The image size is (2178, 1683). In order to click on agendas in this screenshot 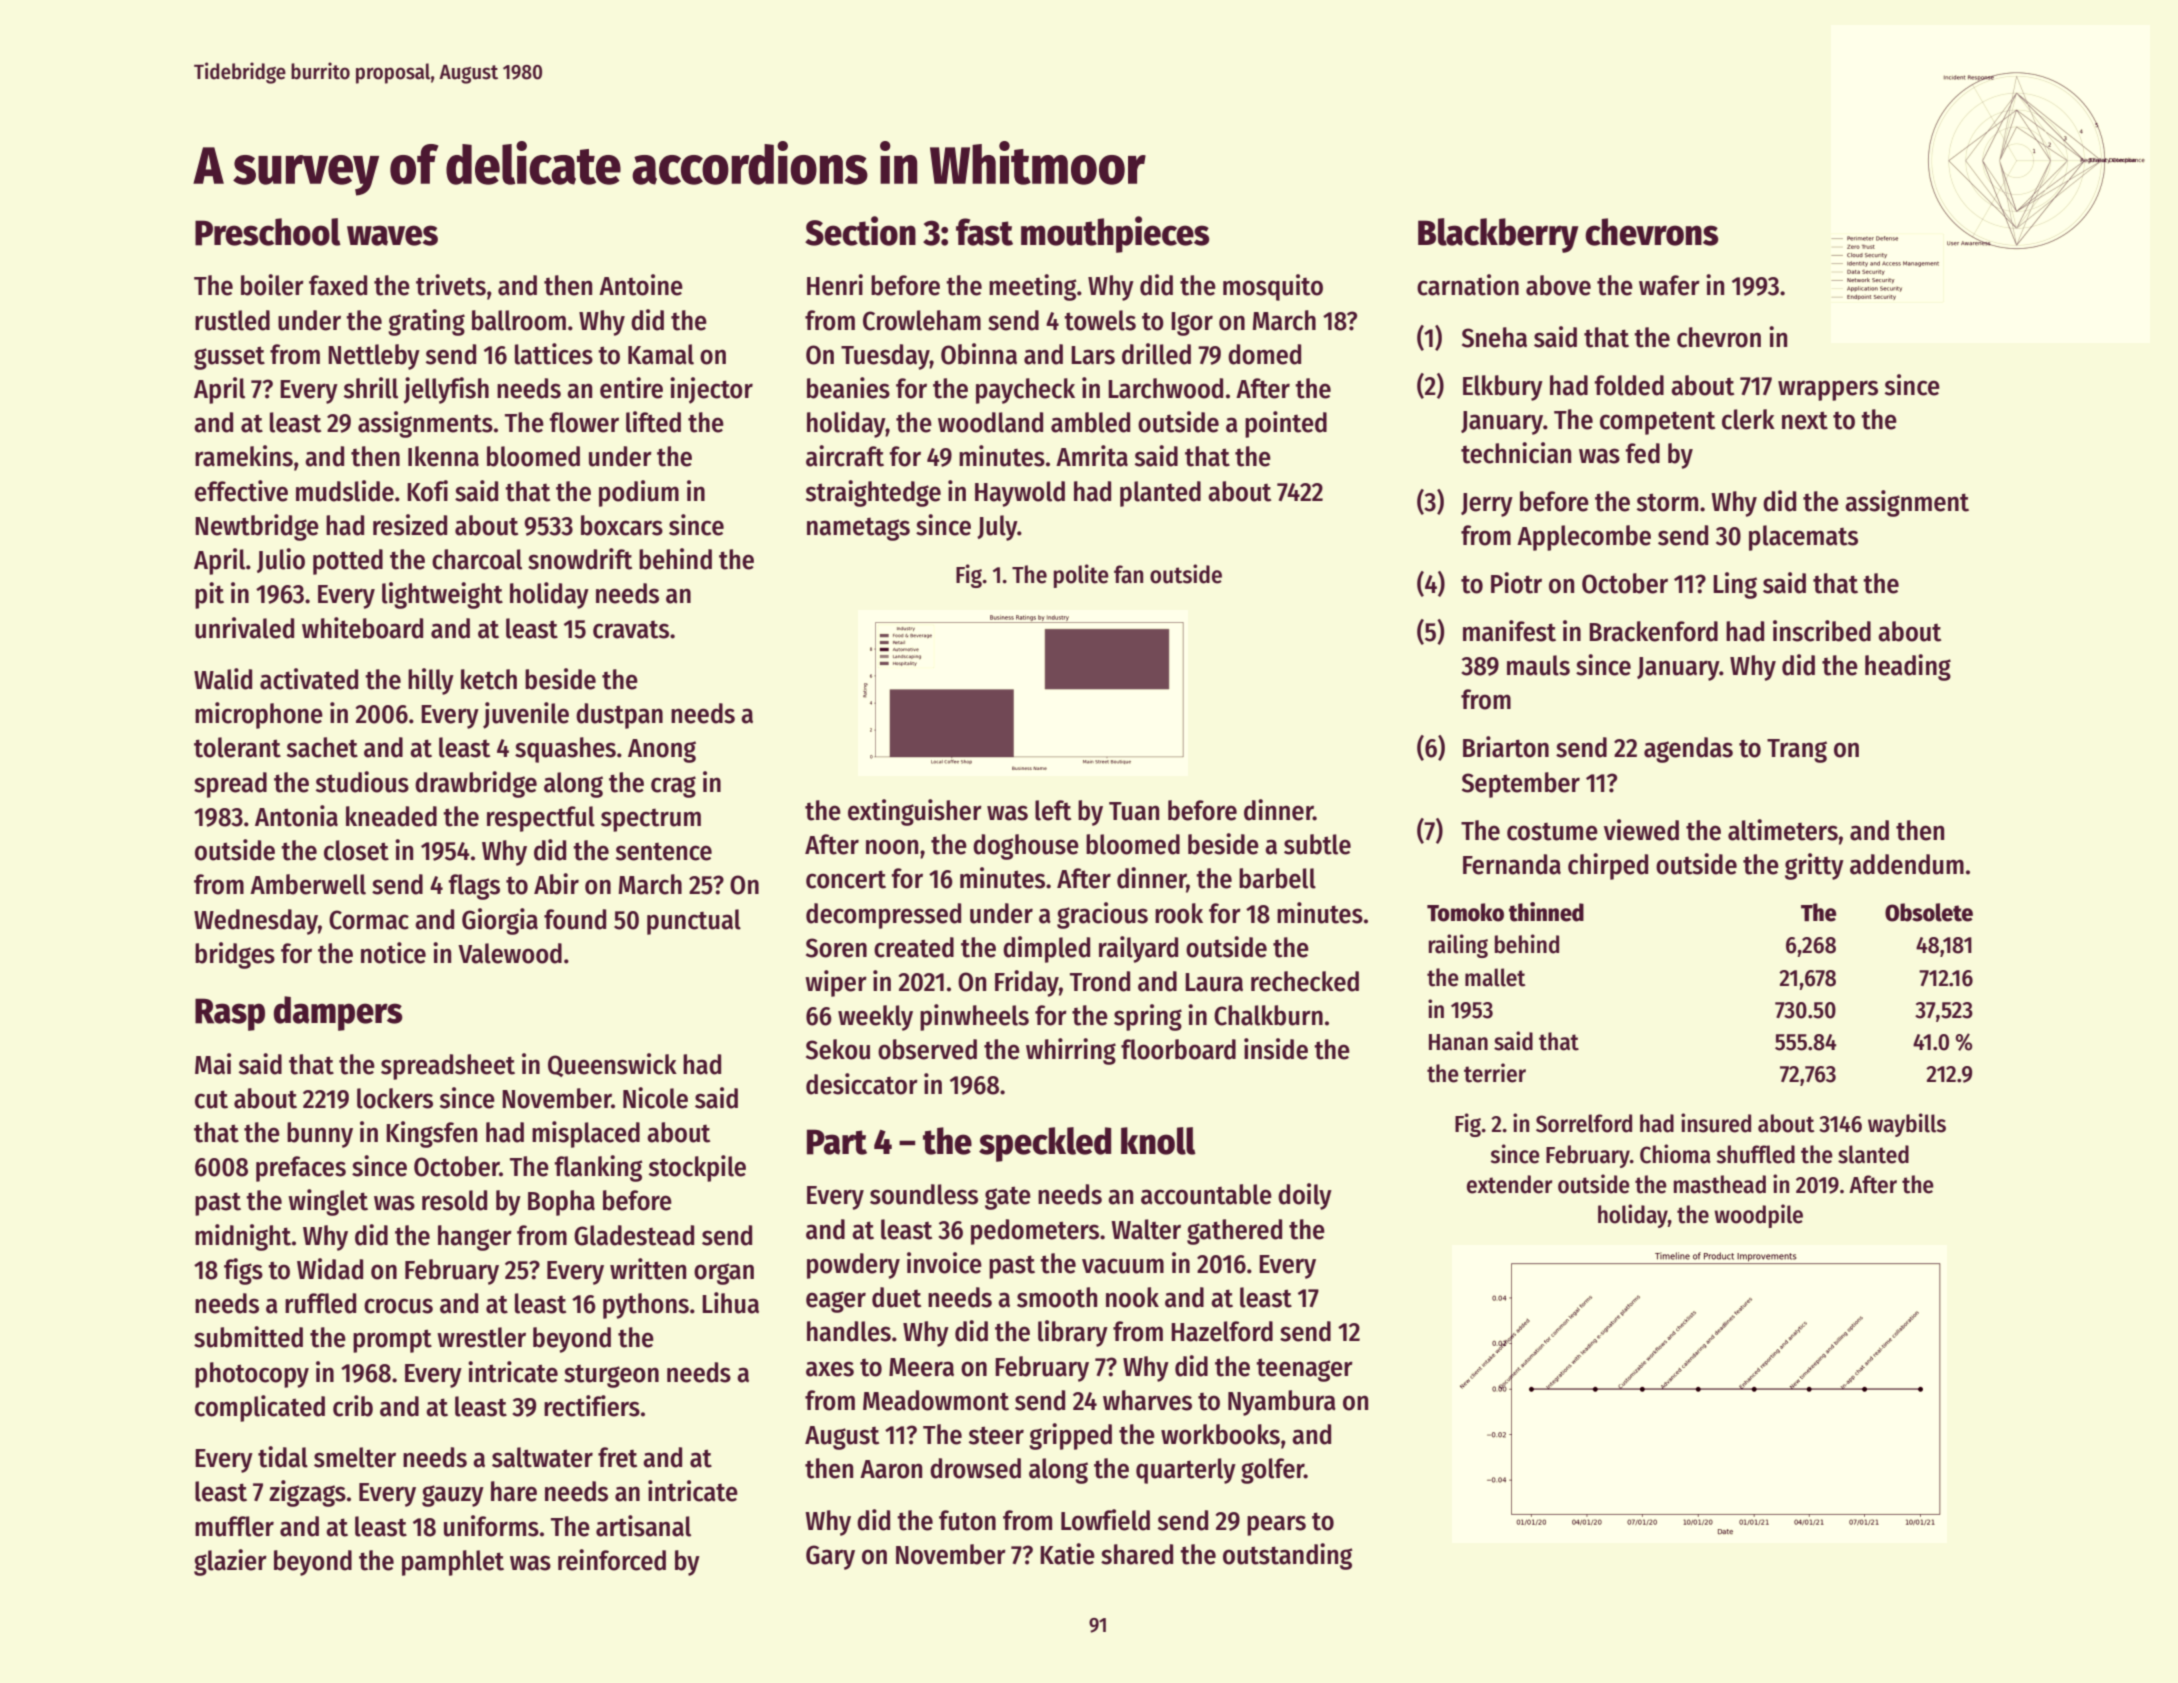, I will do `click(1688, 750)`.
